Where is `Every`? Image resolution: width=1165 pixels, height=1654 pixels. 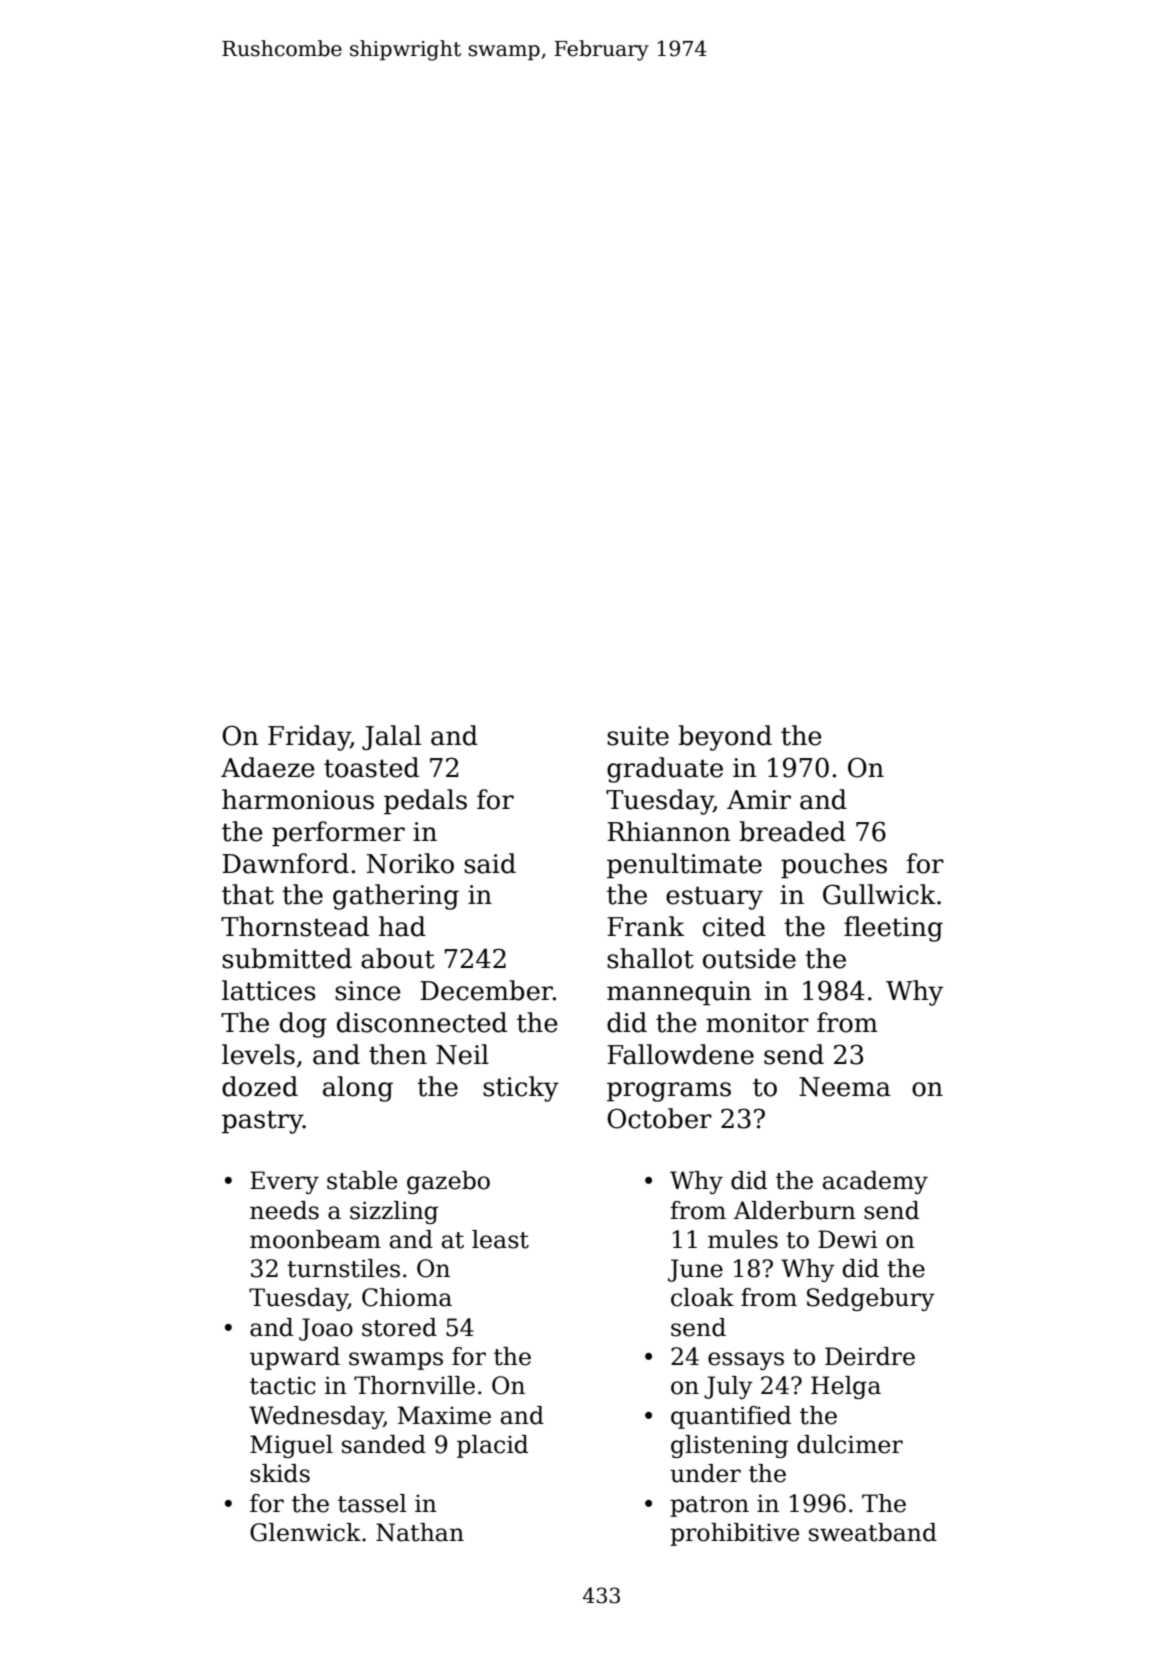
Every is located at coordinates (284, 1182).
